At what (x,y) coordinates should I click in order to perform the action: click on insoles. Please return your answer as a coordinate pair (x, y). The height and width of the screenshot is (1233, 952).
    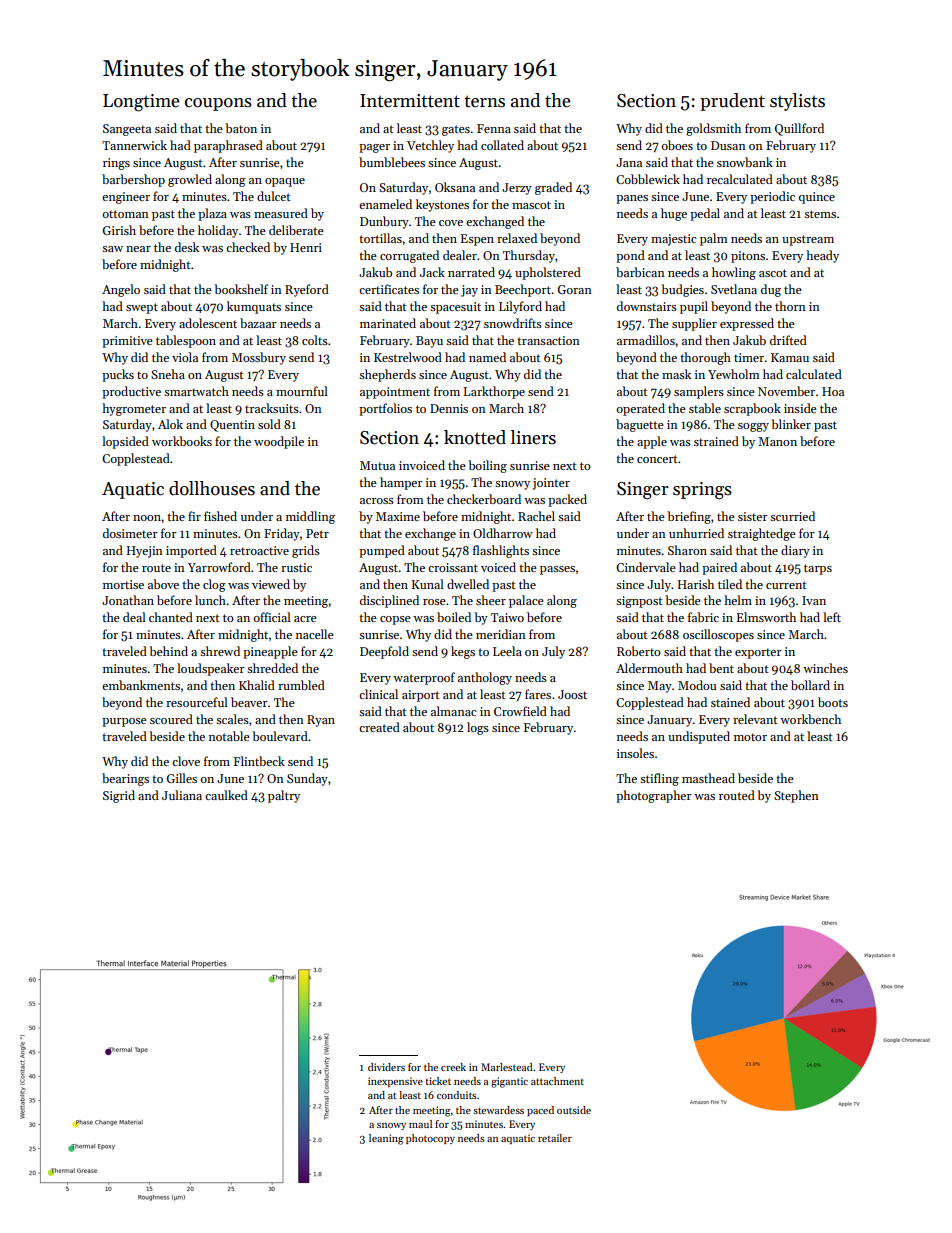
    Looking at the image, I should click on (635, 753).
